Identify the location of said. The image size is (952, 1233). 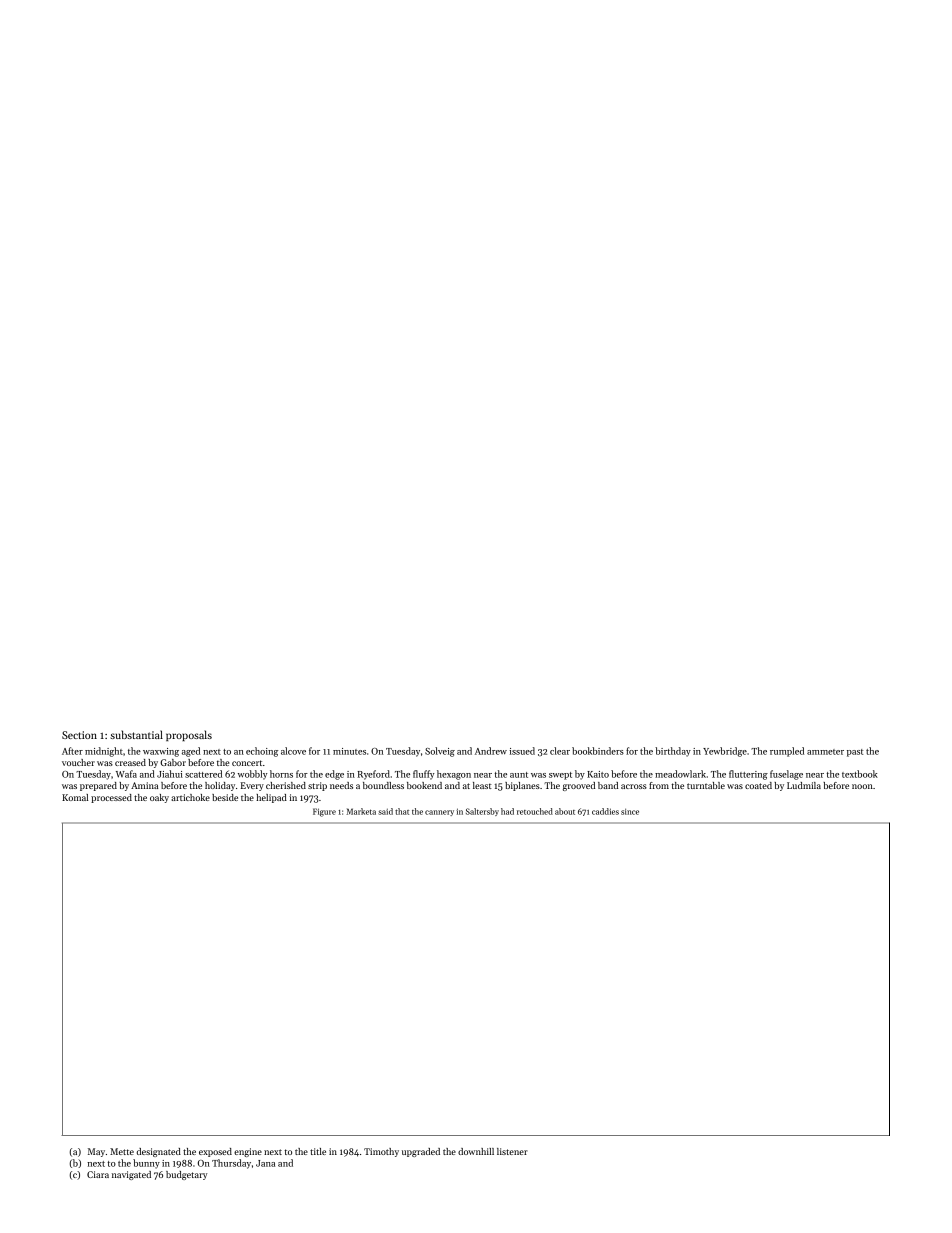
(385, 811).
